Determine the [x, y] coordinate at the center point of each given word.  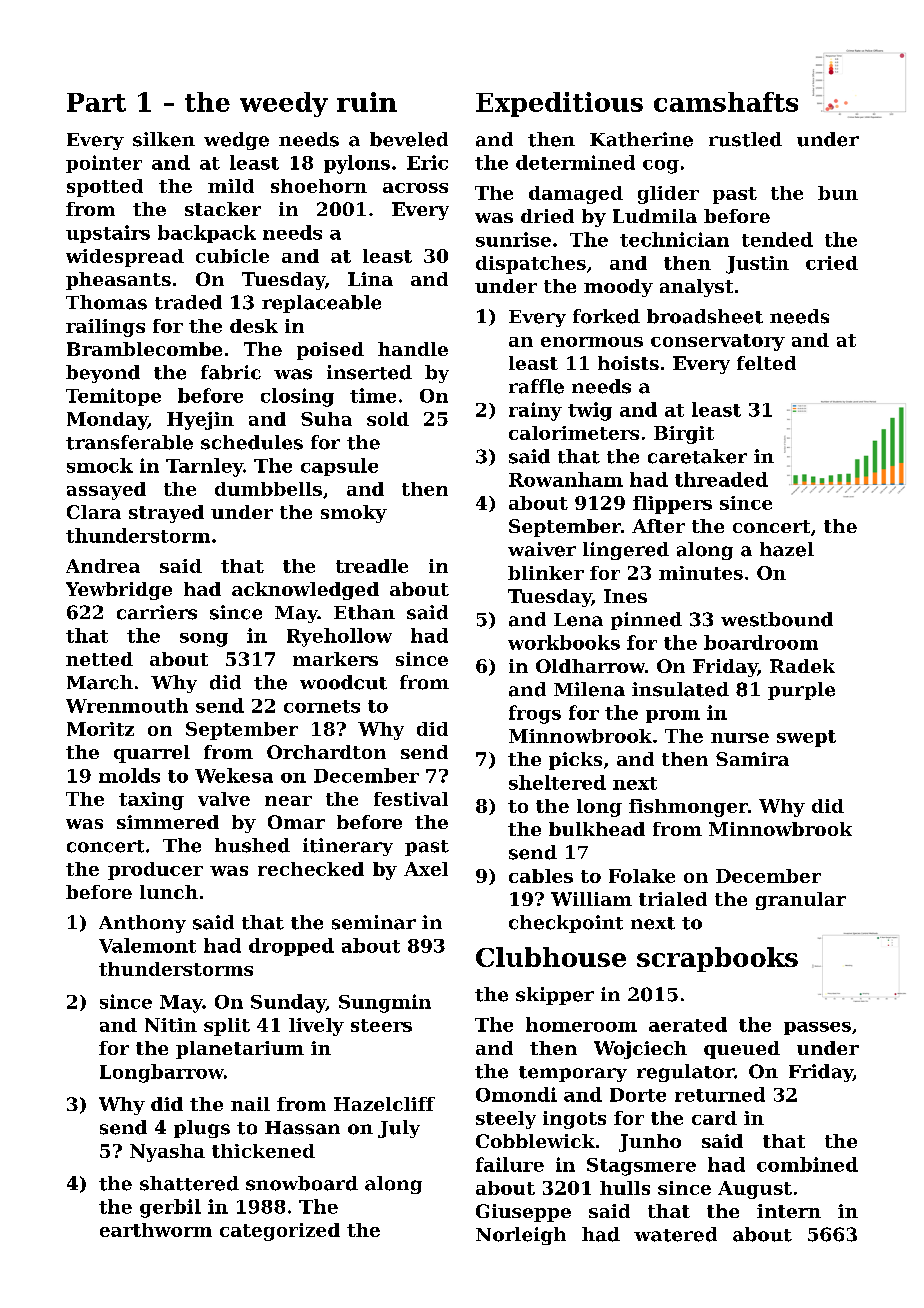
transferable [129, 442]
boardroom [761, 642]
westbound [777, 619]
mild [231, 186]
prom [673, 716]
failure [510, 1164]
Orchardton [326, 752]
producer [155, 871]
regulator [685, 1073]
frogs [535, 714]
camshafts [726, 102]
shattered [189, 1183]
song [204, 640]
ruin [367, 102]
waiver [542, 549]
